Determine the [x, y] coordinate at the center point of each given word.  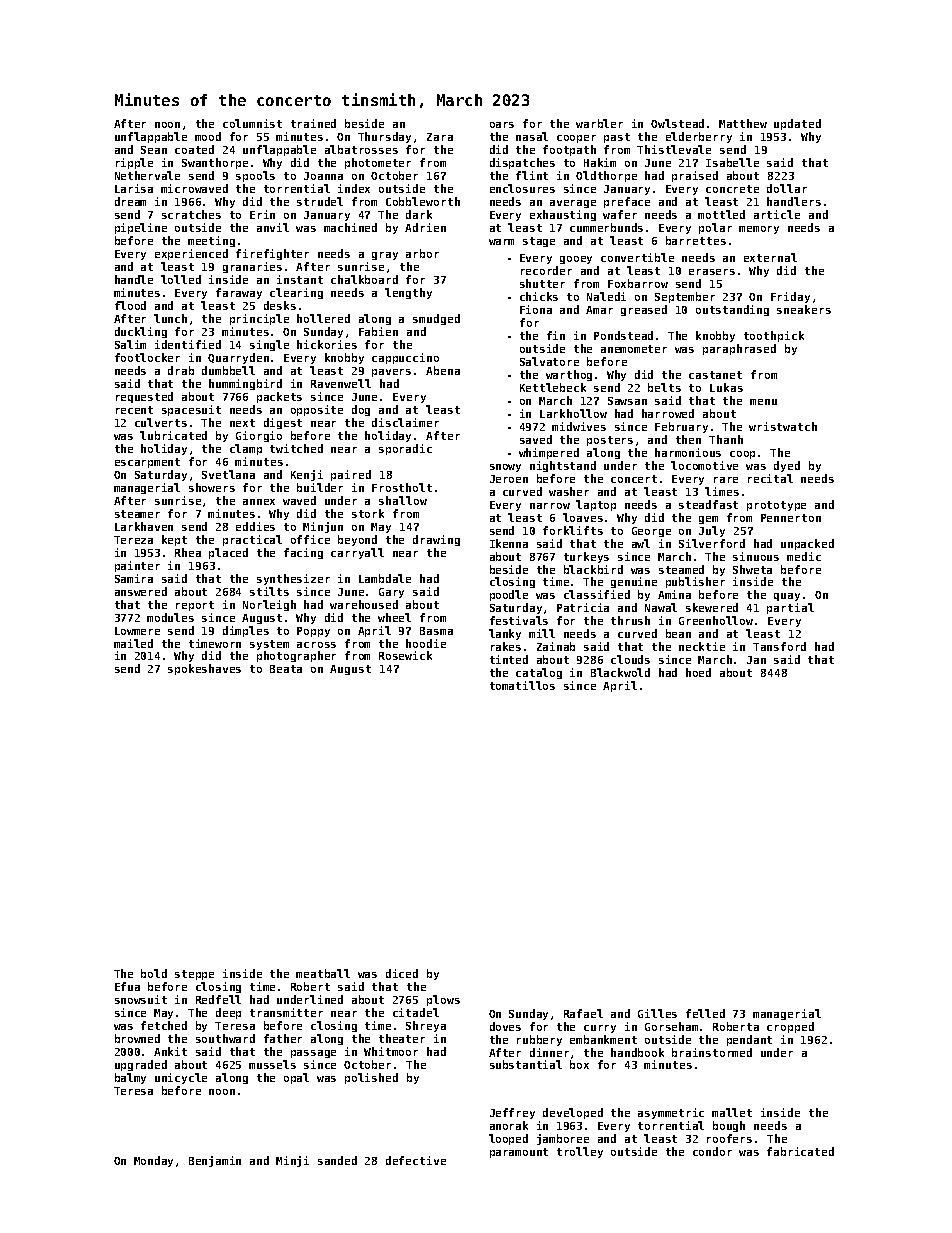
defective [416, 1160]
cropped [790, 1027]
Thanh [726, 439]
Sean [154, 150]
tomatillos [522, 685]
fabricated [800, 1151]
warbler [599, 123]
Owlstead [677, 123]
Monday [153, 1161]
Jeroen [509, 479]
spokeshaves [204, 669]
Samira [134, 578]
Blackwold [620, 672]
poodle [509, 595]
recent [134, 410]
